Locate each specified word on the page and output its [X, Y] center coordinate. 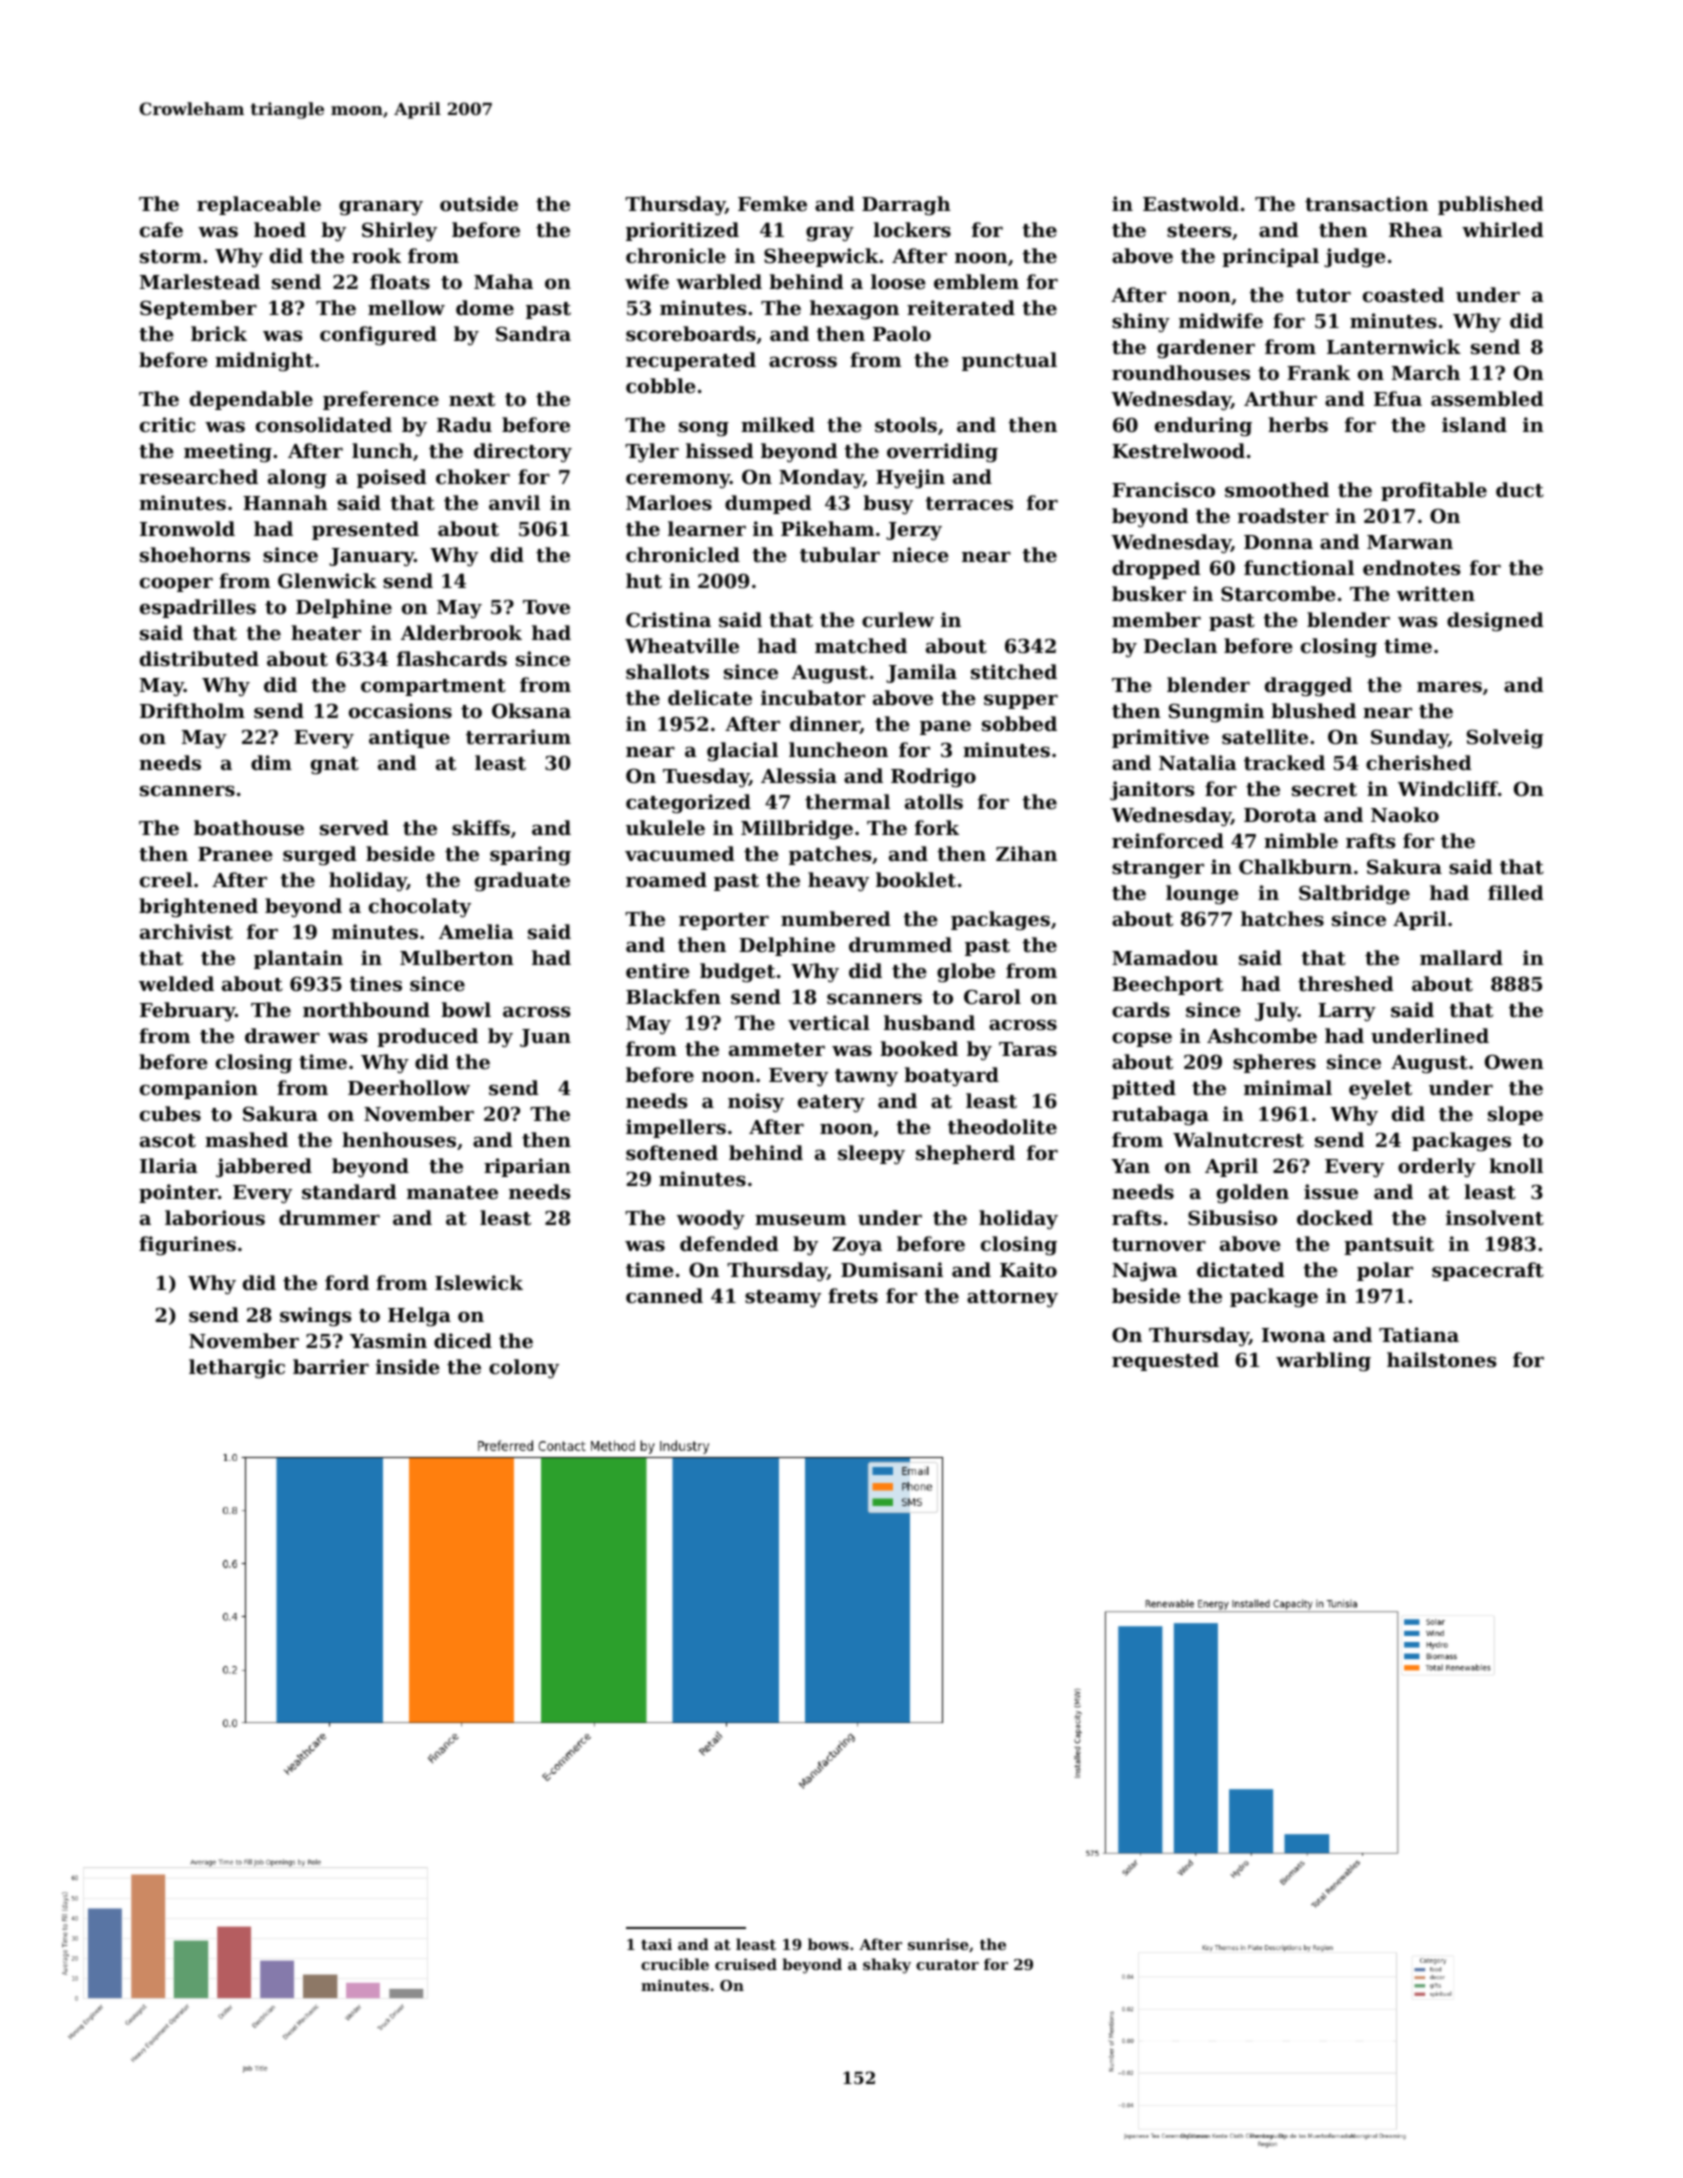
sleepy [871, 1155]
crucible [675, 1964]
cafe [161, 229]
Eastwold [1191, 204]
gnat [335, 766]
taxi [656, 1944]
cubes [170, 1114]
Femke [772, 203]
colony [524, 1369]
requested [1165, 1361]
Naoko [1405, 814]
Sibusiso [1232, 1218]
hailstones [1441, 1360]
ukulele [665, 827]
